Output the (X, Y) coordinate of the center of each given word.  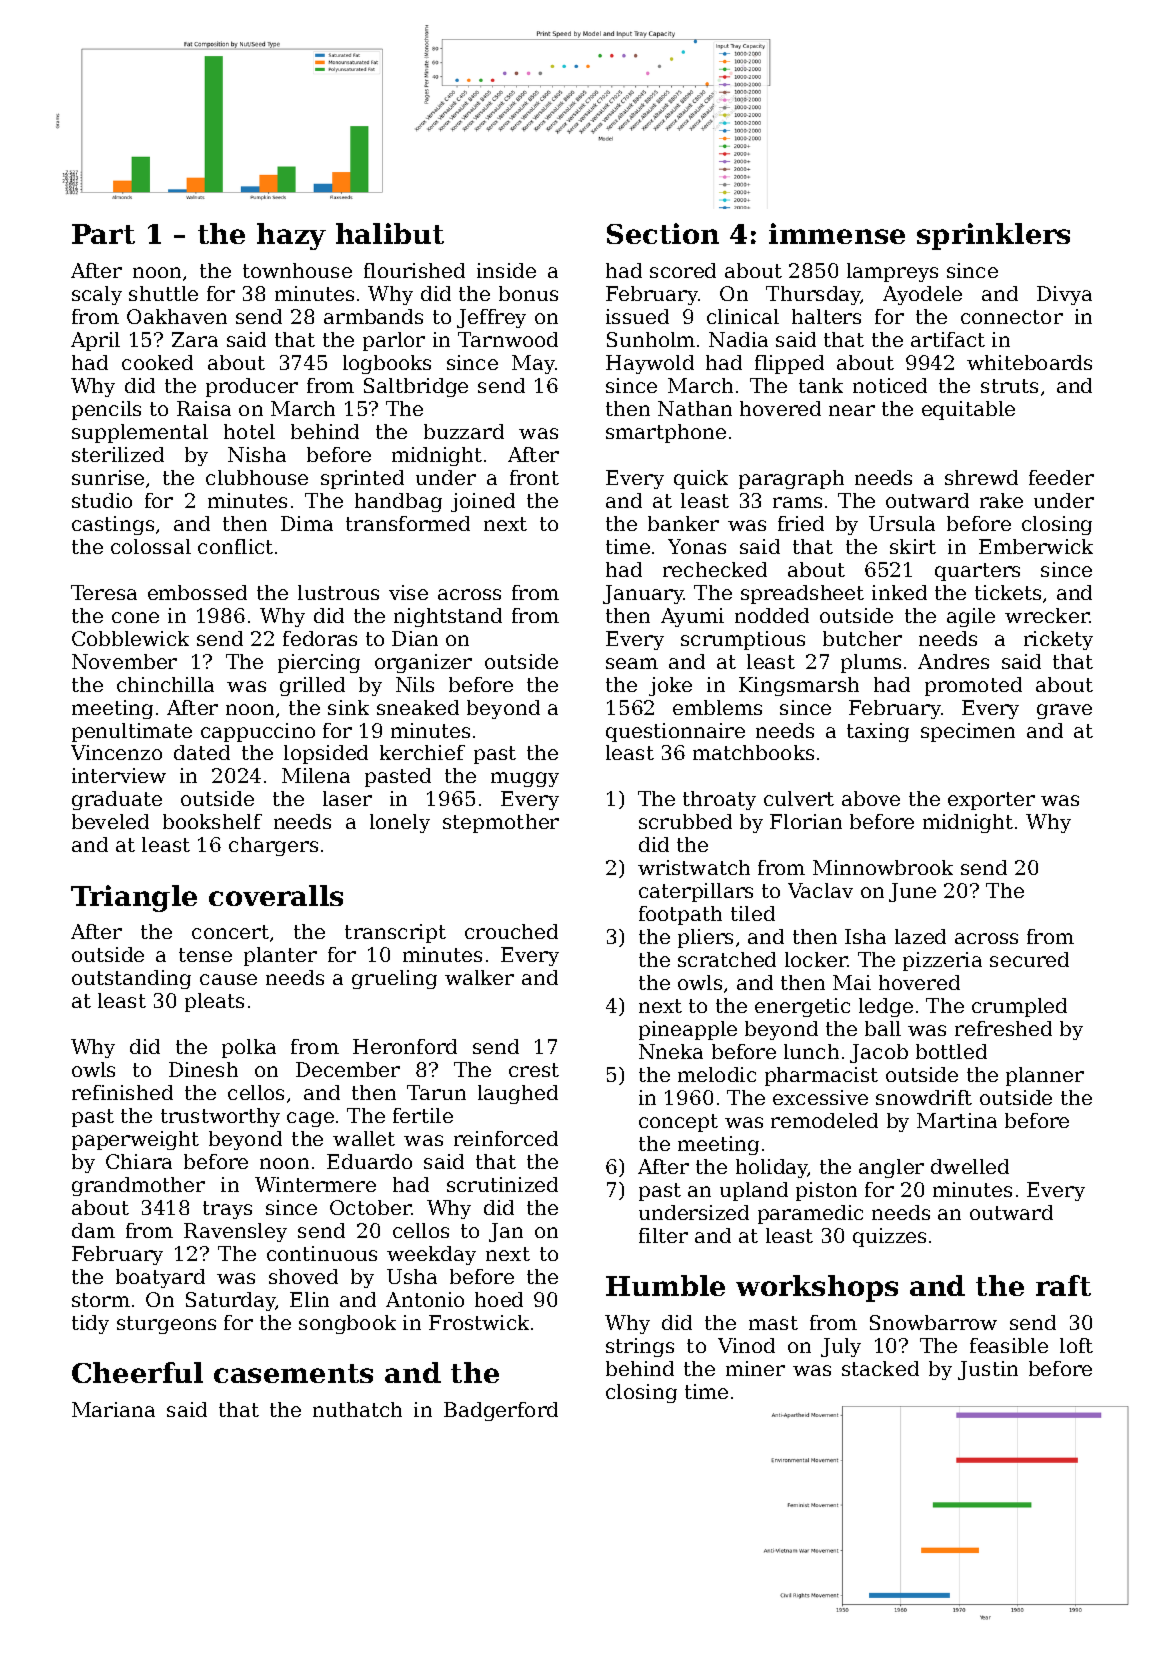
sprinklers (993, 236)
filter (663, 1235)
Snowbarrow (933, 1322)
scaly (97, 295)
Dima (307, 523)
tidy (90, 1324)
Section (663, 233)
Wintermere (315, 1184)
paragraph (791, 479)
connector (1012, 317)
